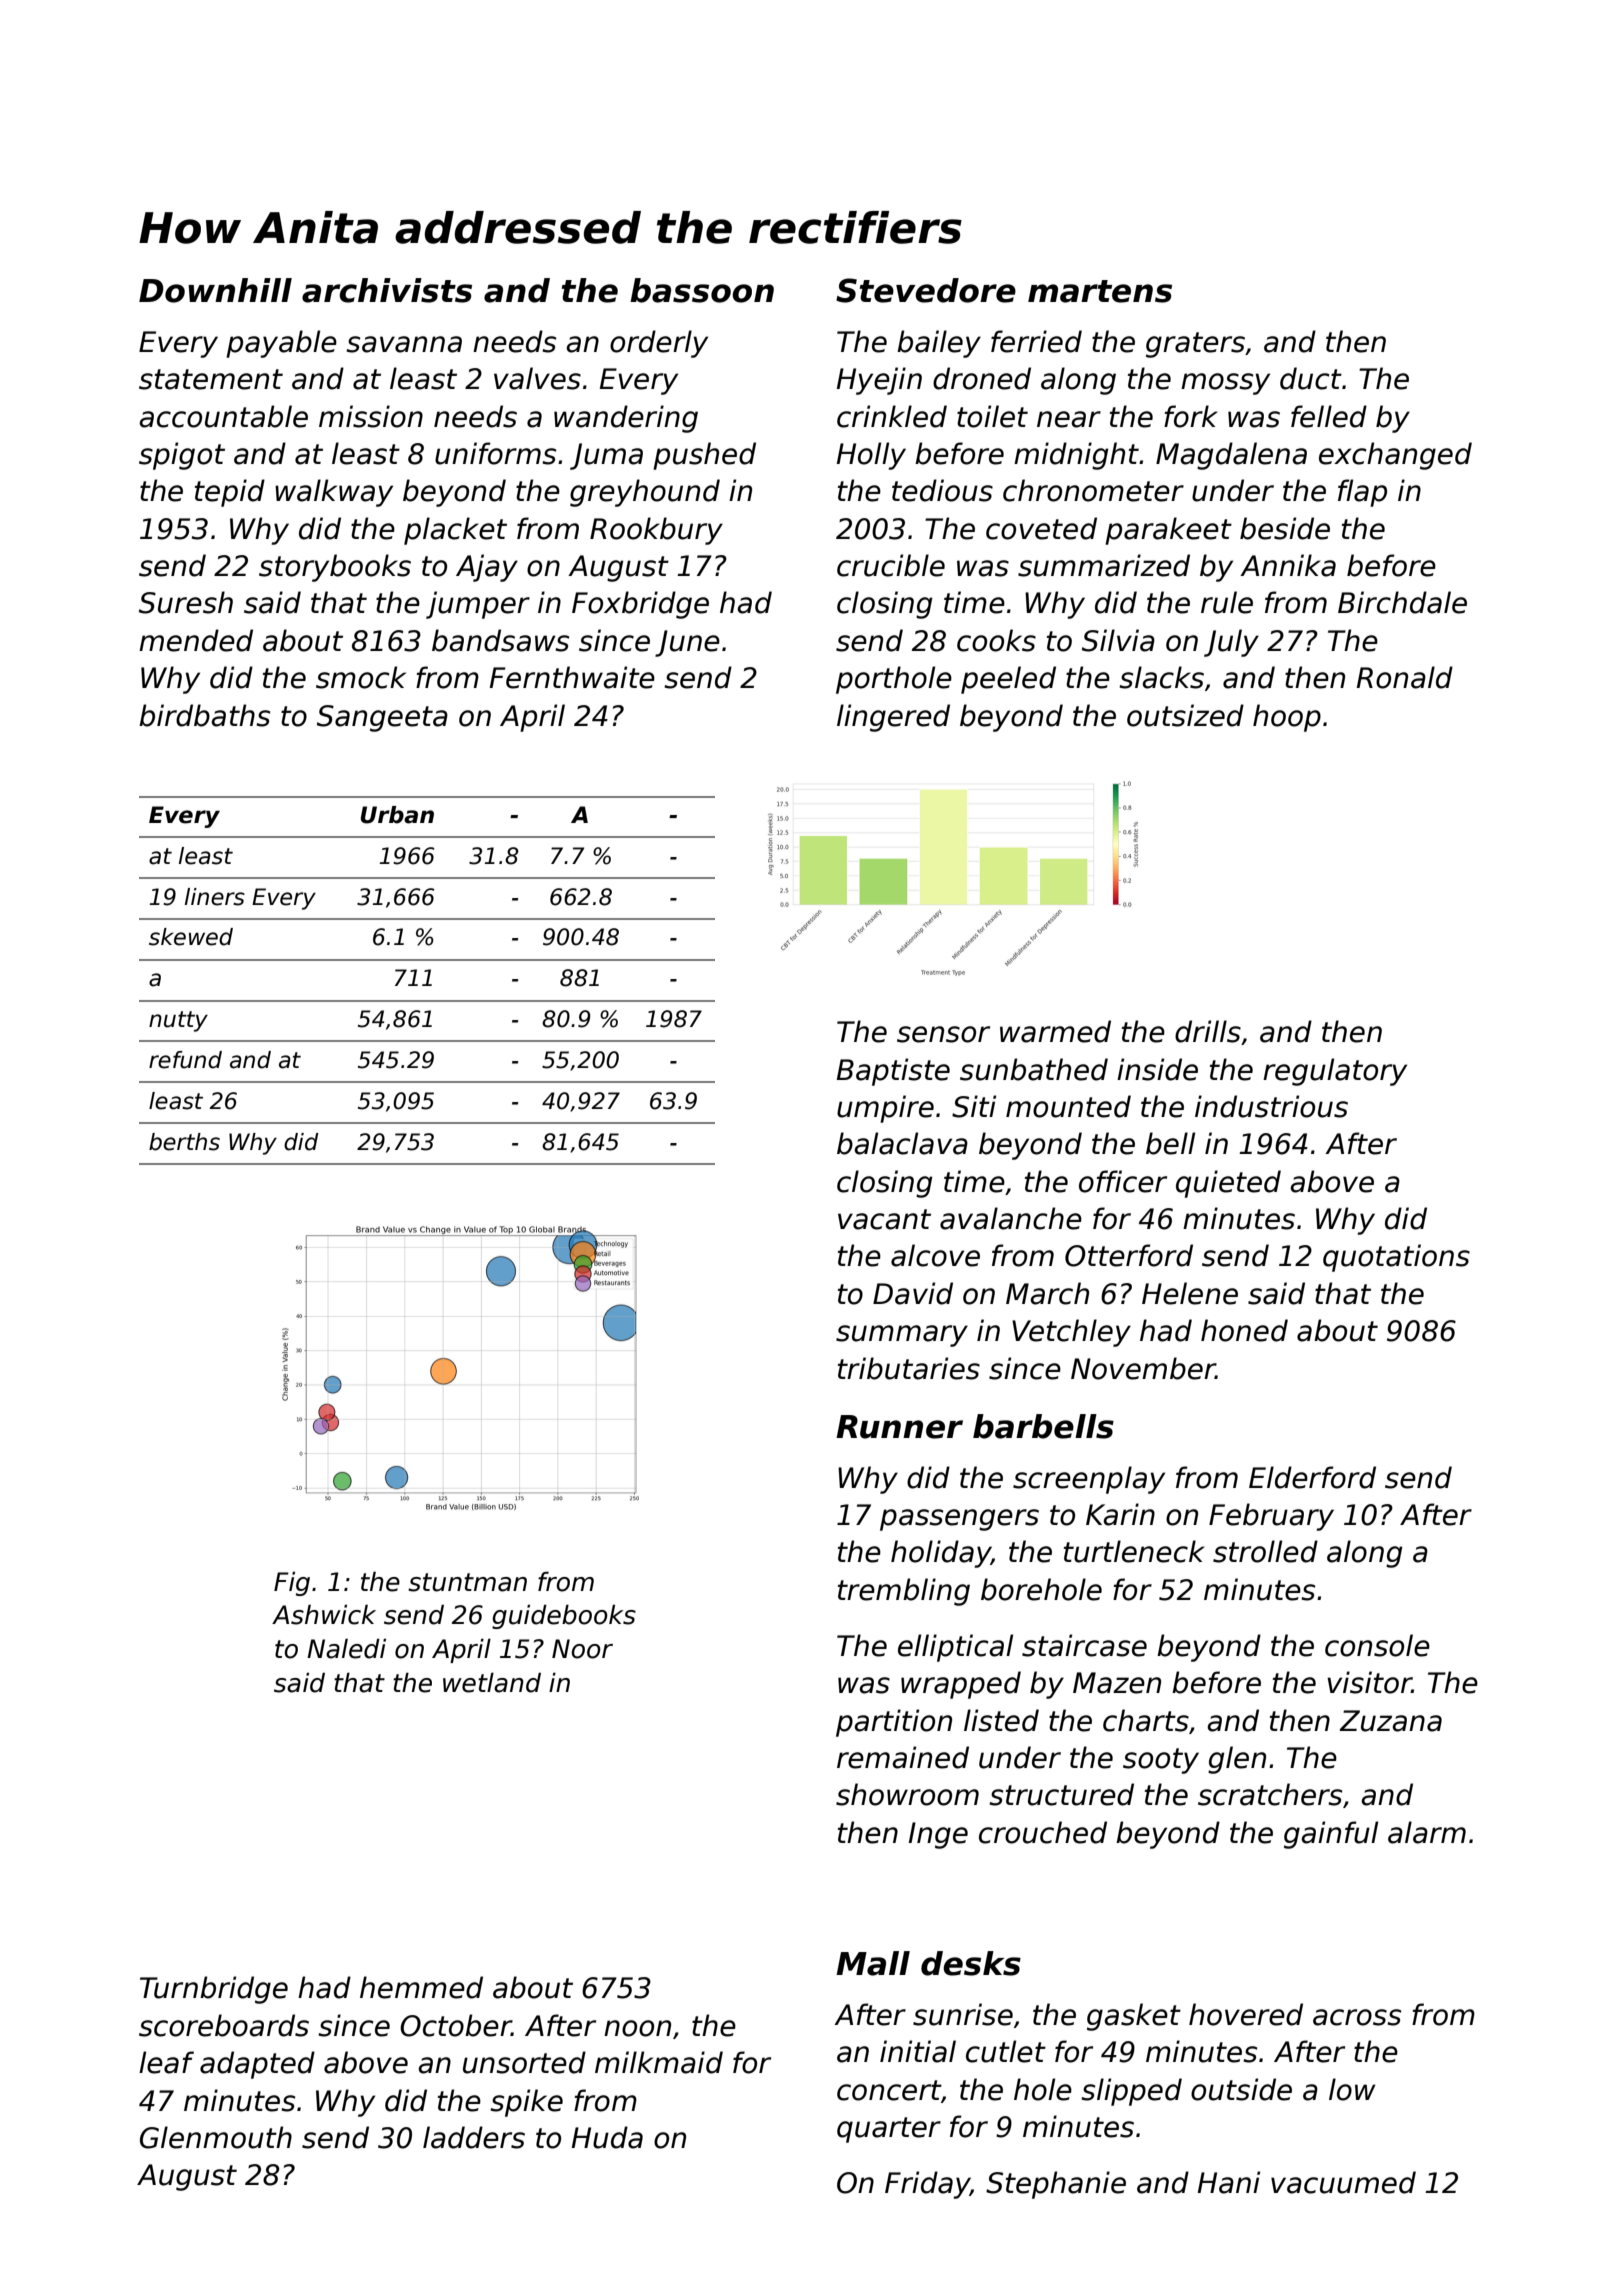 This screenshot has height=2292, width=1620. Describe the element at coordinates (214, 1990) in the screenshot. I see `Turnbridge` at that location.
